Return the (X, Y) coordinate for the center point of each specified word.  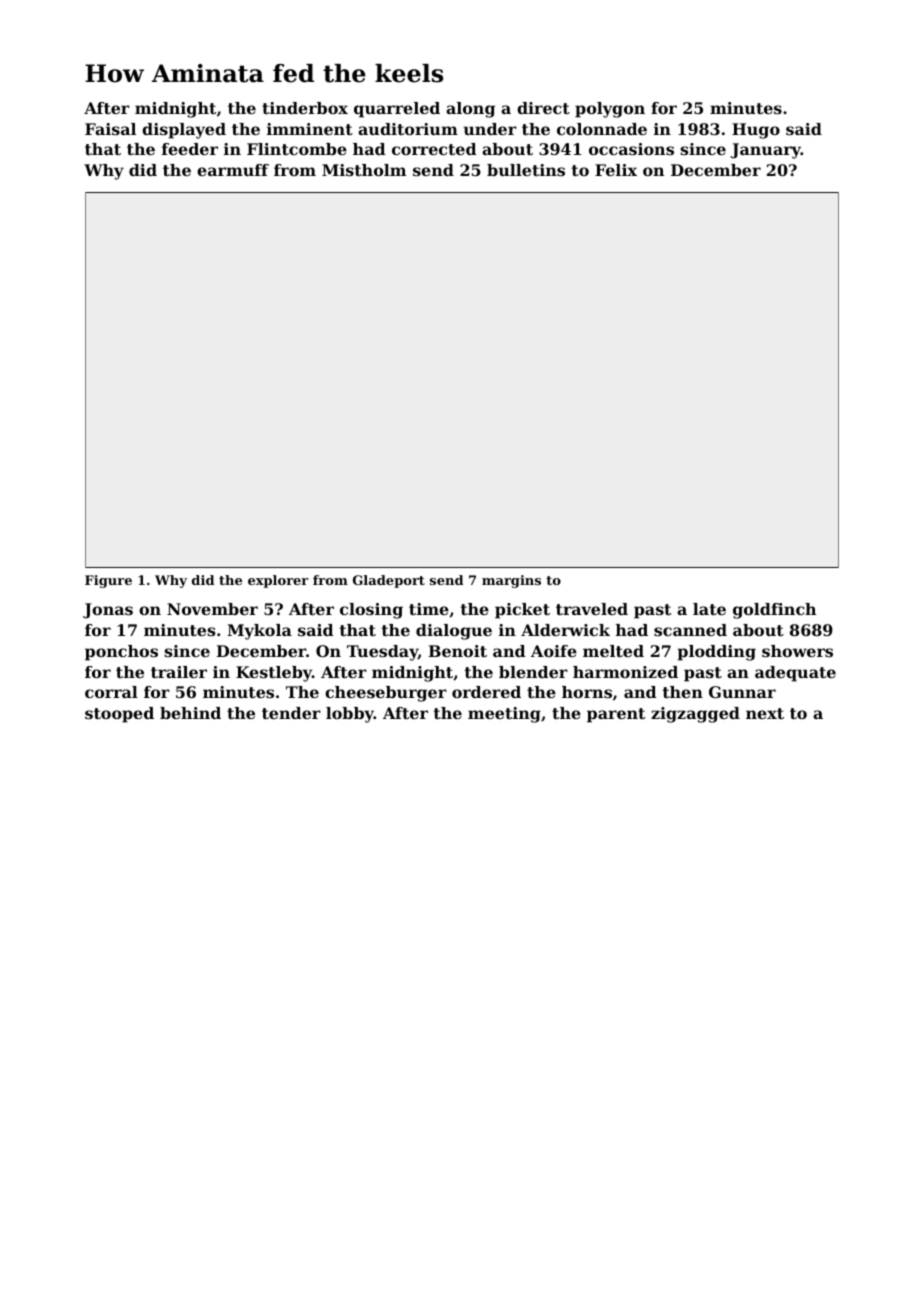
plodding (716, 653)
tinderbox (305, 108)
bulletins (526, 170)
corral (111, 692)
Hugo (756, 131)
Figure (108, 581)
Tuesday (382, 653)
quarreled (397, 110)
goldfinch (774, 611)
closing (371, 611)
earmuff (233, 170)
